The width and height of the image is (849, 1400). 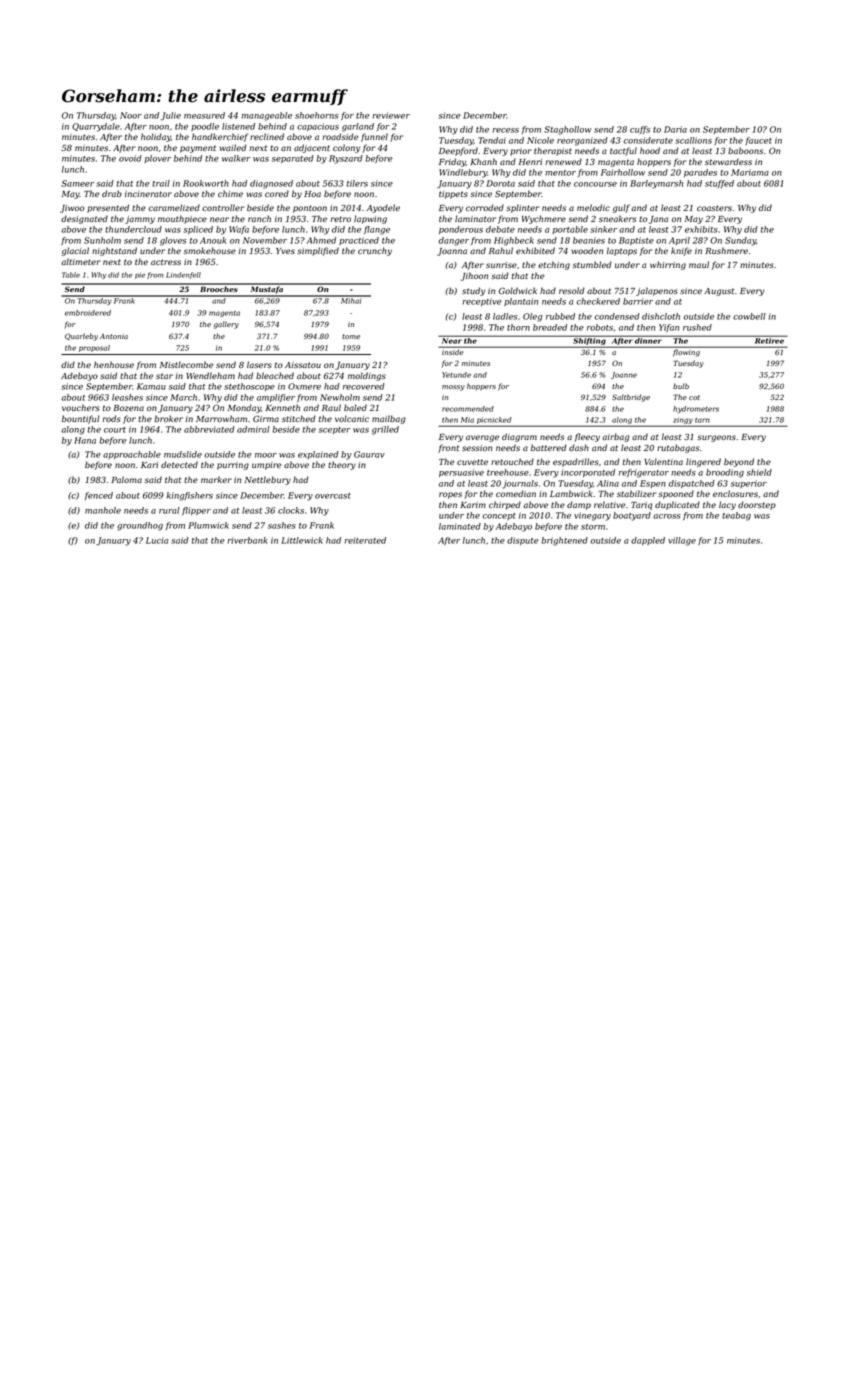 What do you see at coordinates (750, 172) in the image?
I see `Mariama` at bounding box center [750, 172].
